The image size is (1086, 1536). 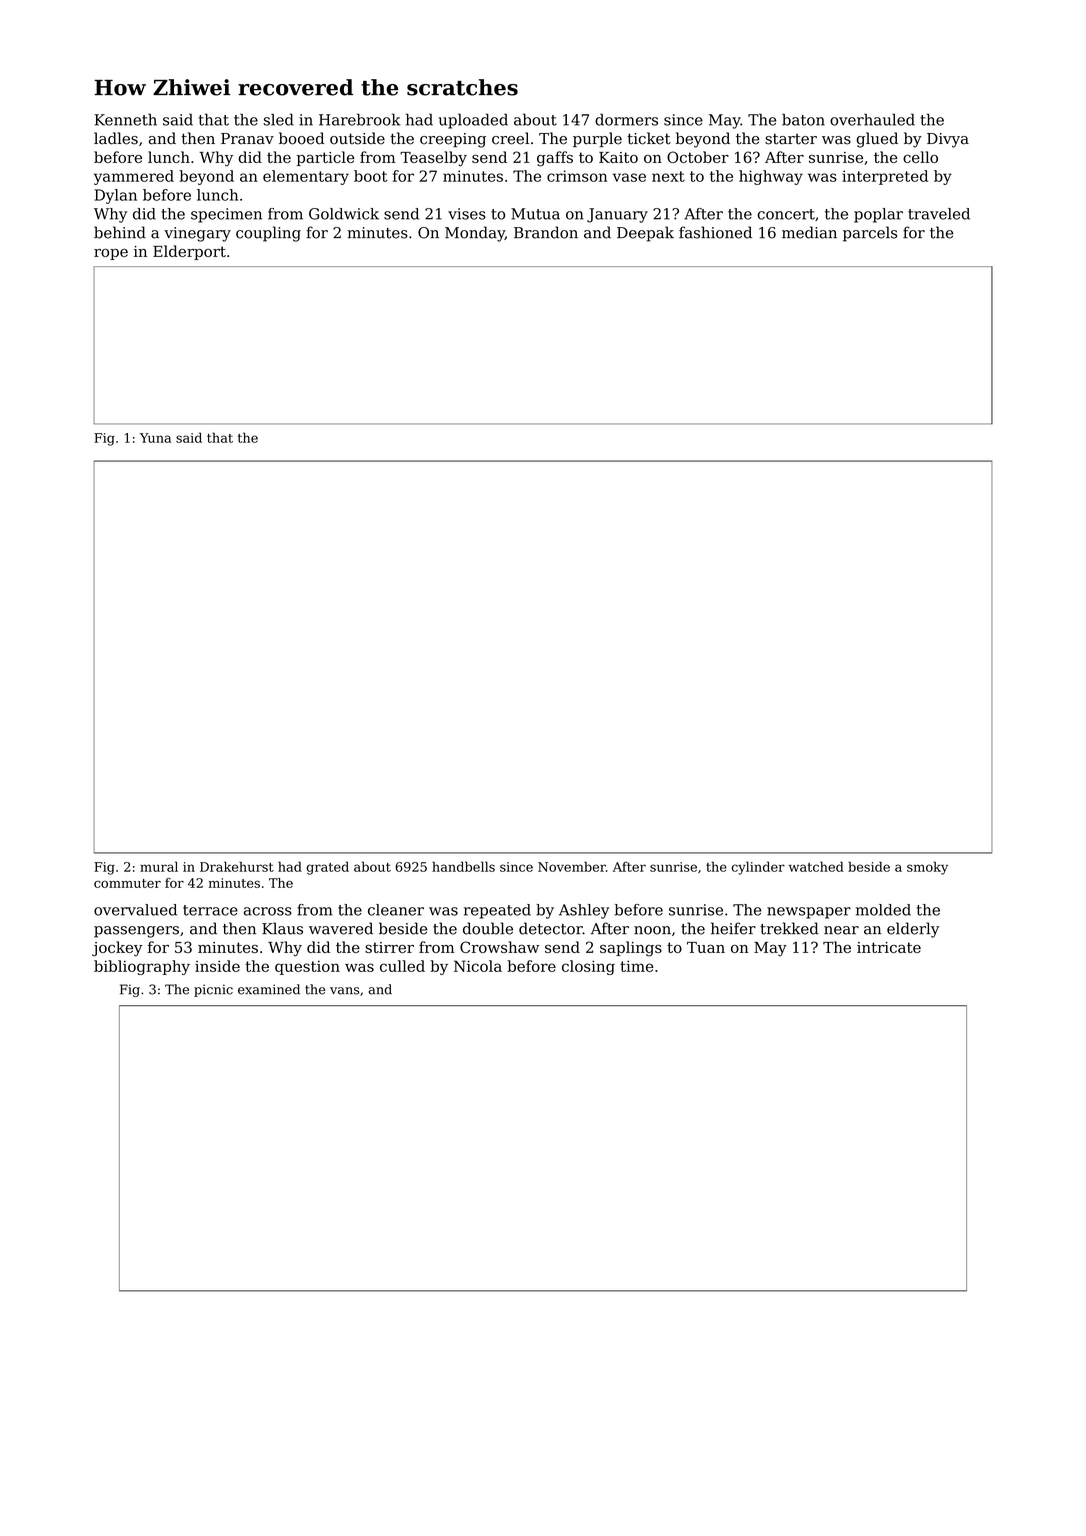 I want to click on Yuna, so click(x=155, y=438).
